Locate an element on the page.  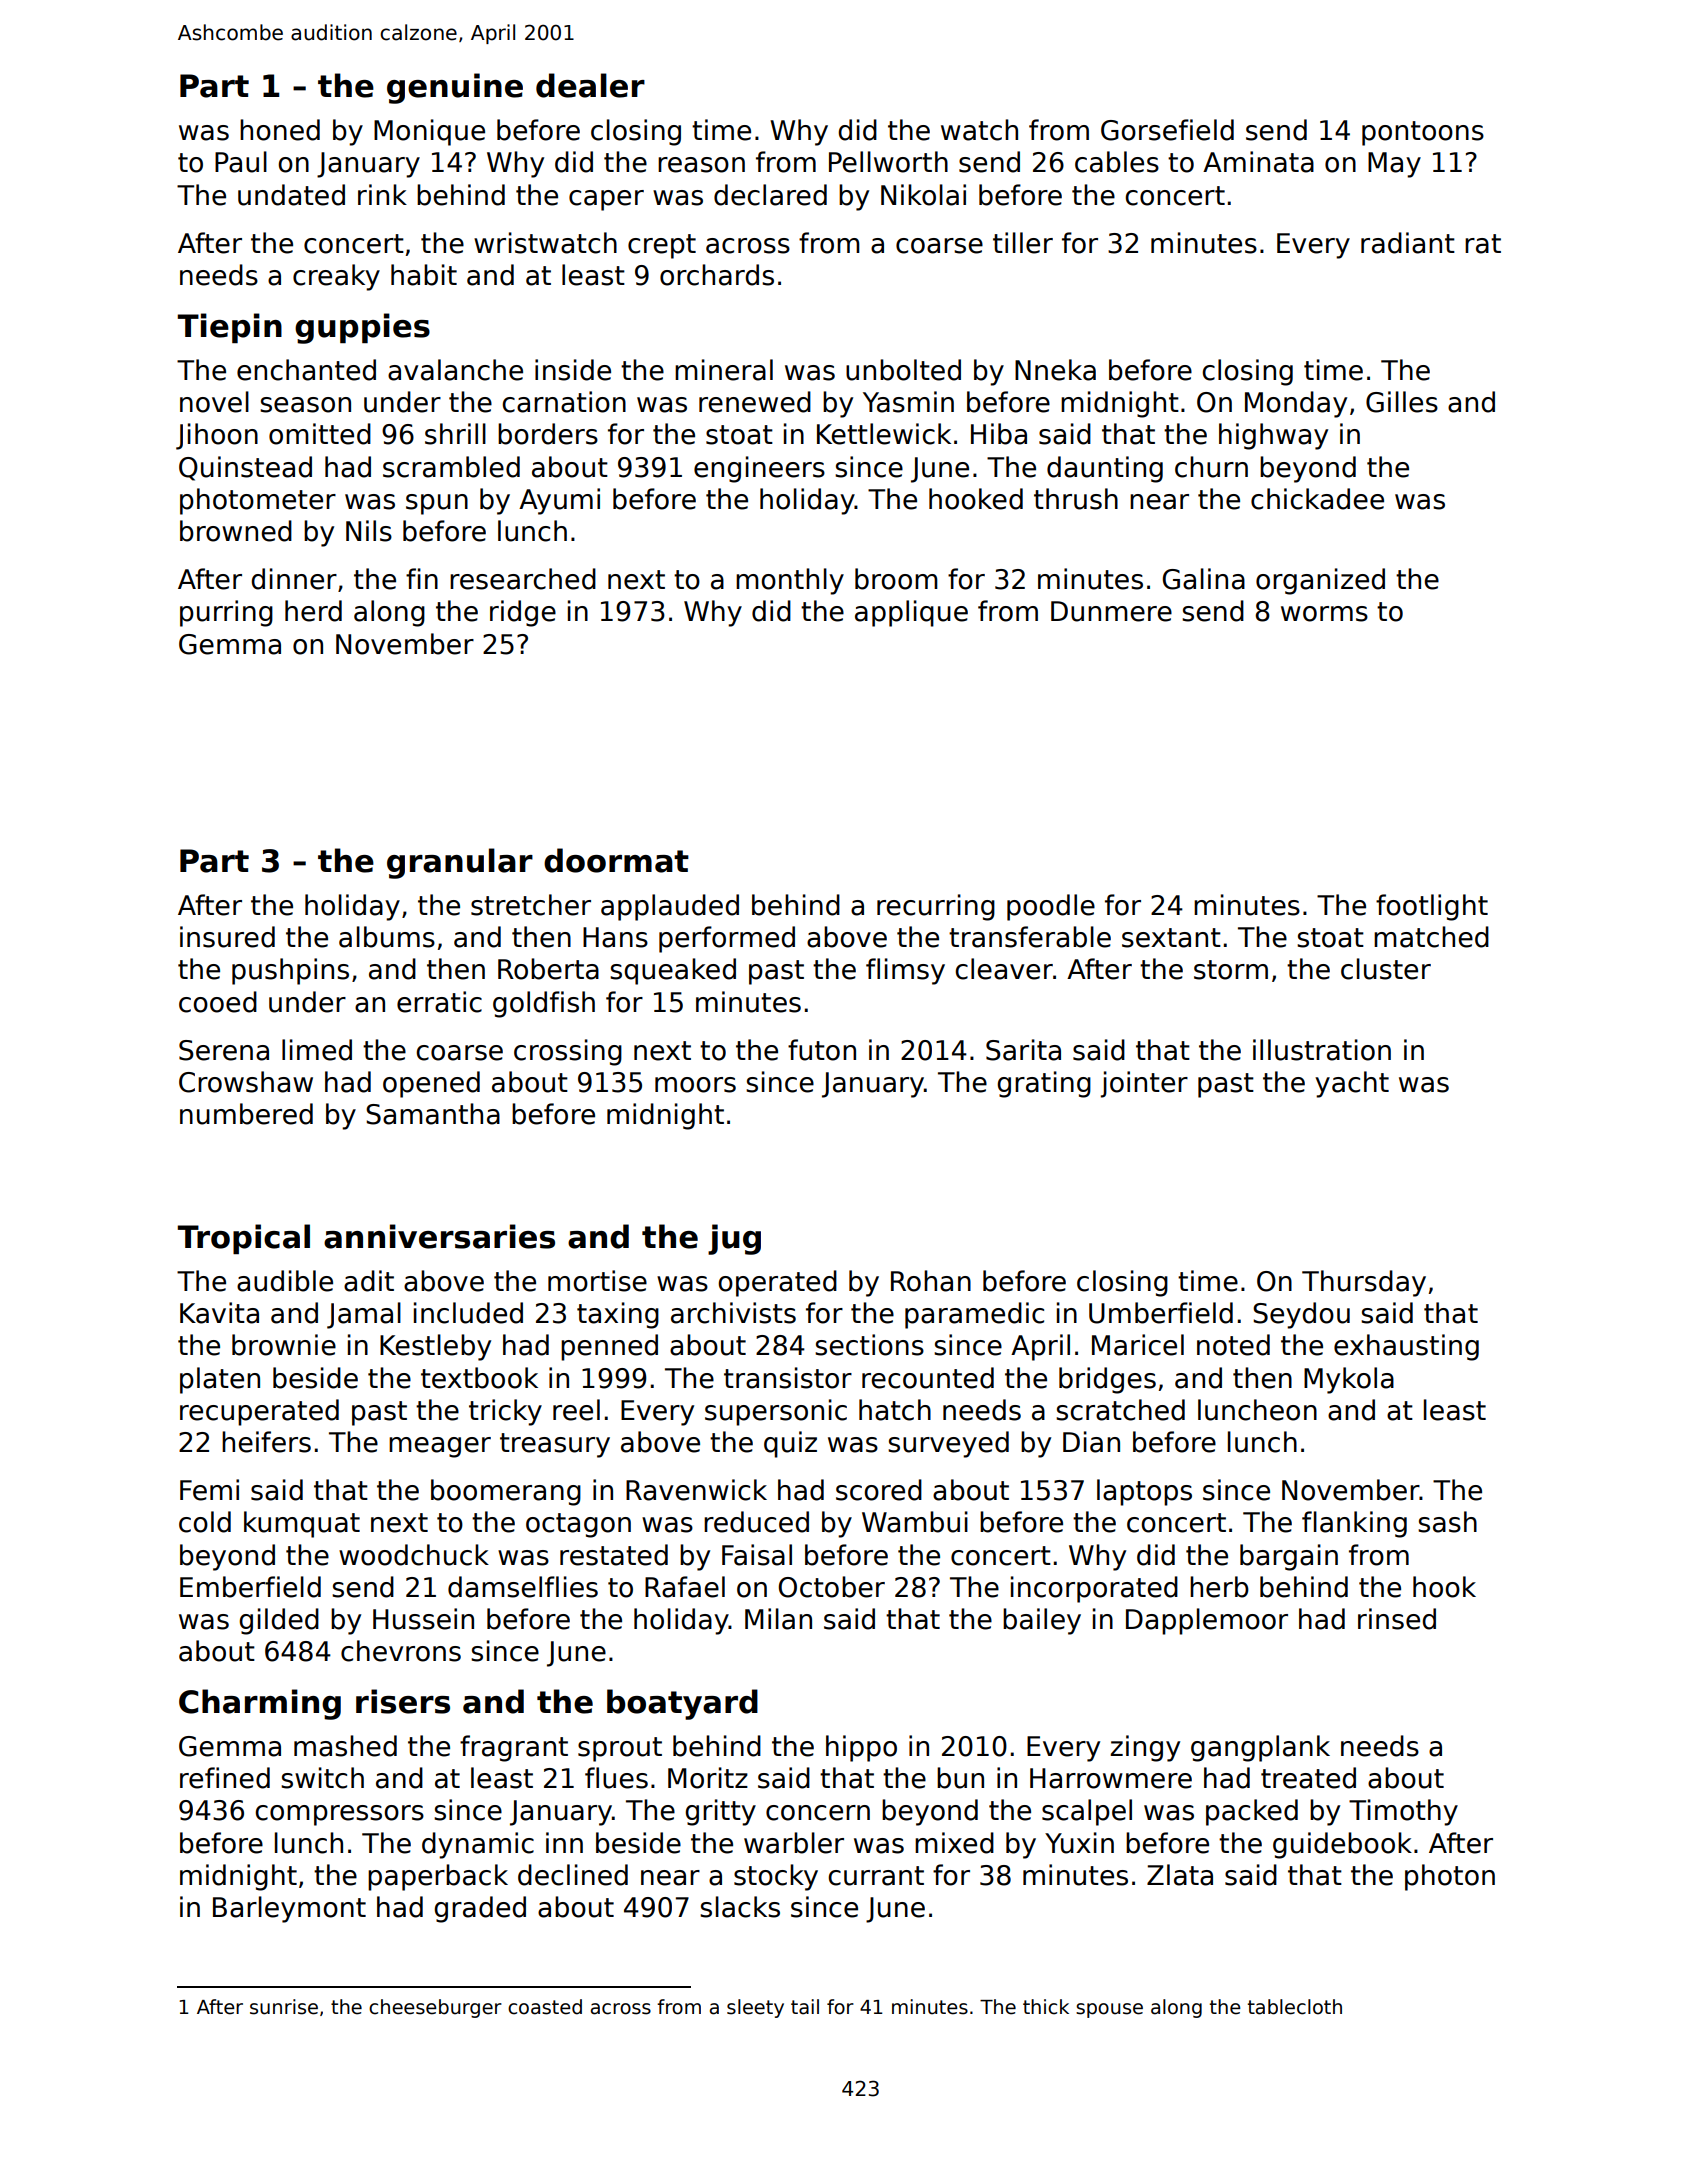
boomerang is located at coordinates (506, 1492).
